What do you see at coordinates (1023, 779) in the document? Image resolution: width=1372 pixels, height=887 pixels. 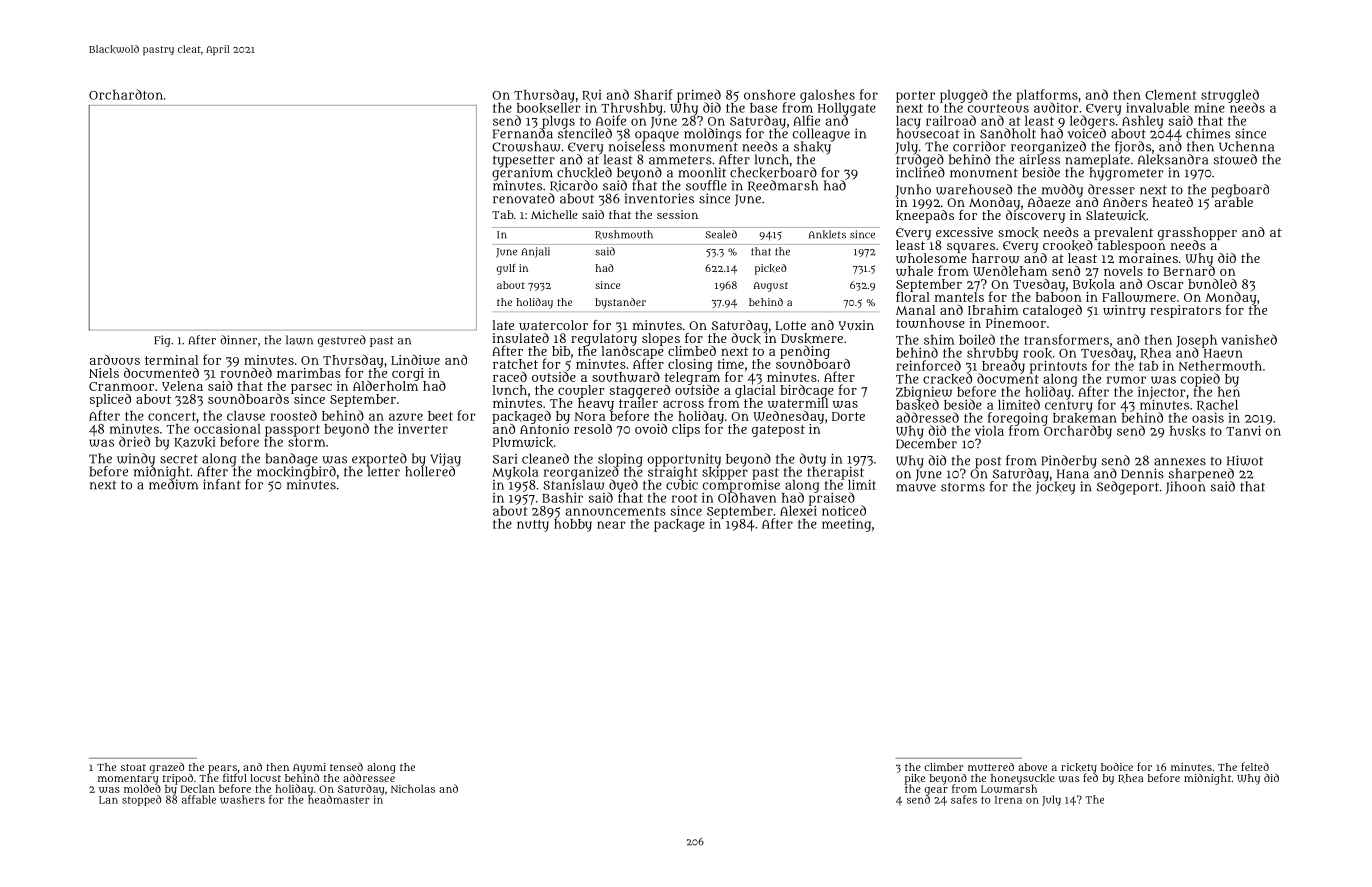 I see `honeysuckle` at bounding box center [1023, 779].
